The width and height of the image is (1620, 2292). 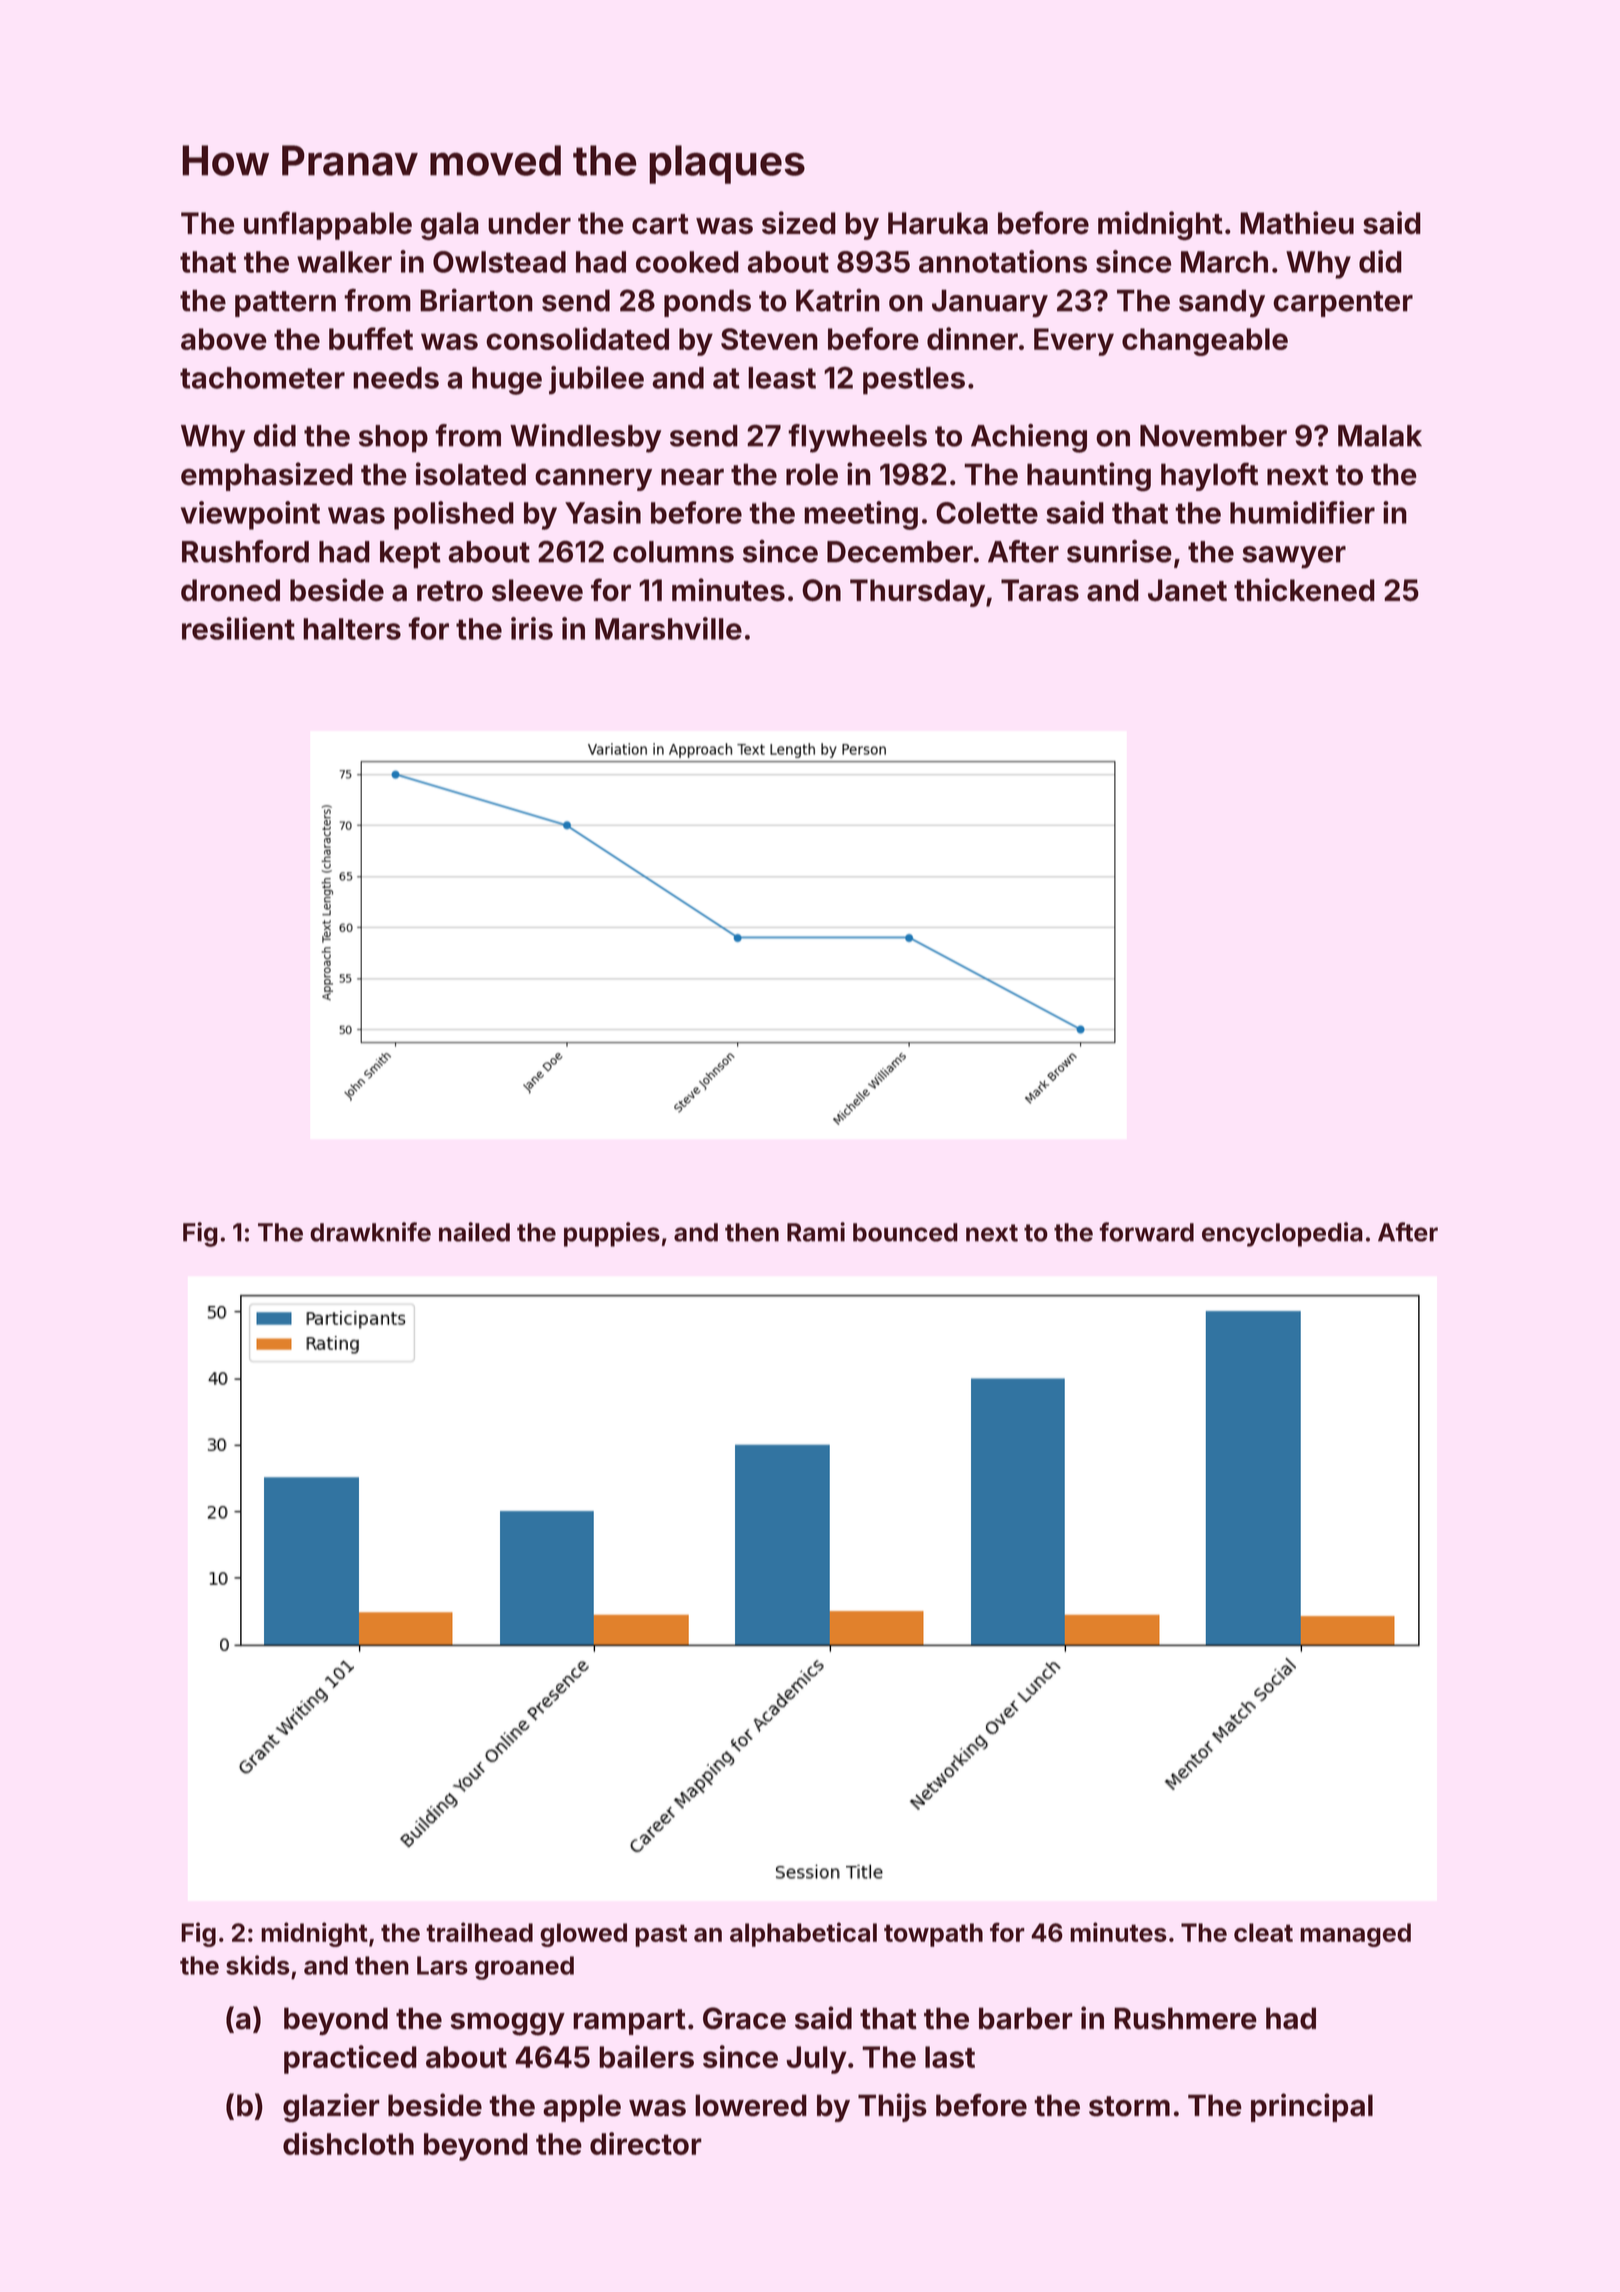 What do you see at coordinates (1297, 223) in the image?
I see `Mathieu` at bounding box center [1297, 223].
